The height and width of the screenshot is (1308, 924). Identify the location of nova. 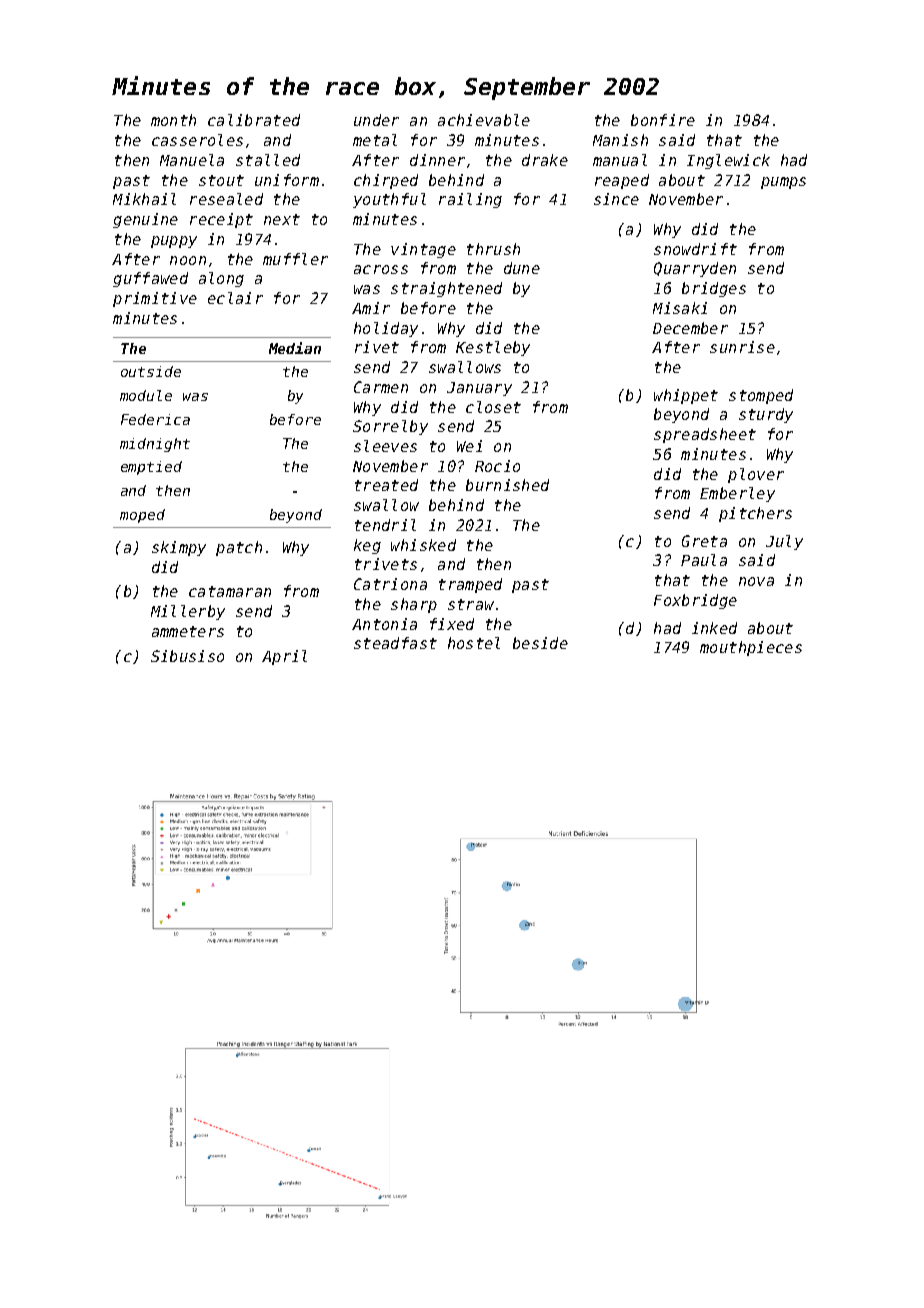
(756, 581).
